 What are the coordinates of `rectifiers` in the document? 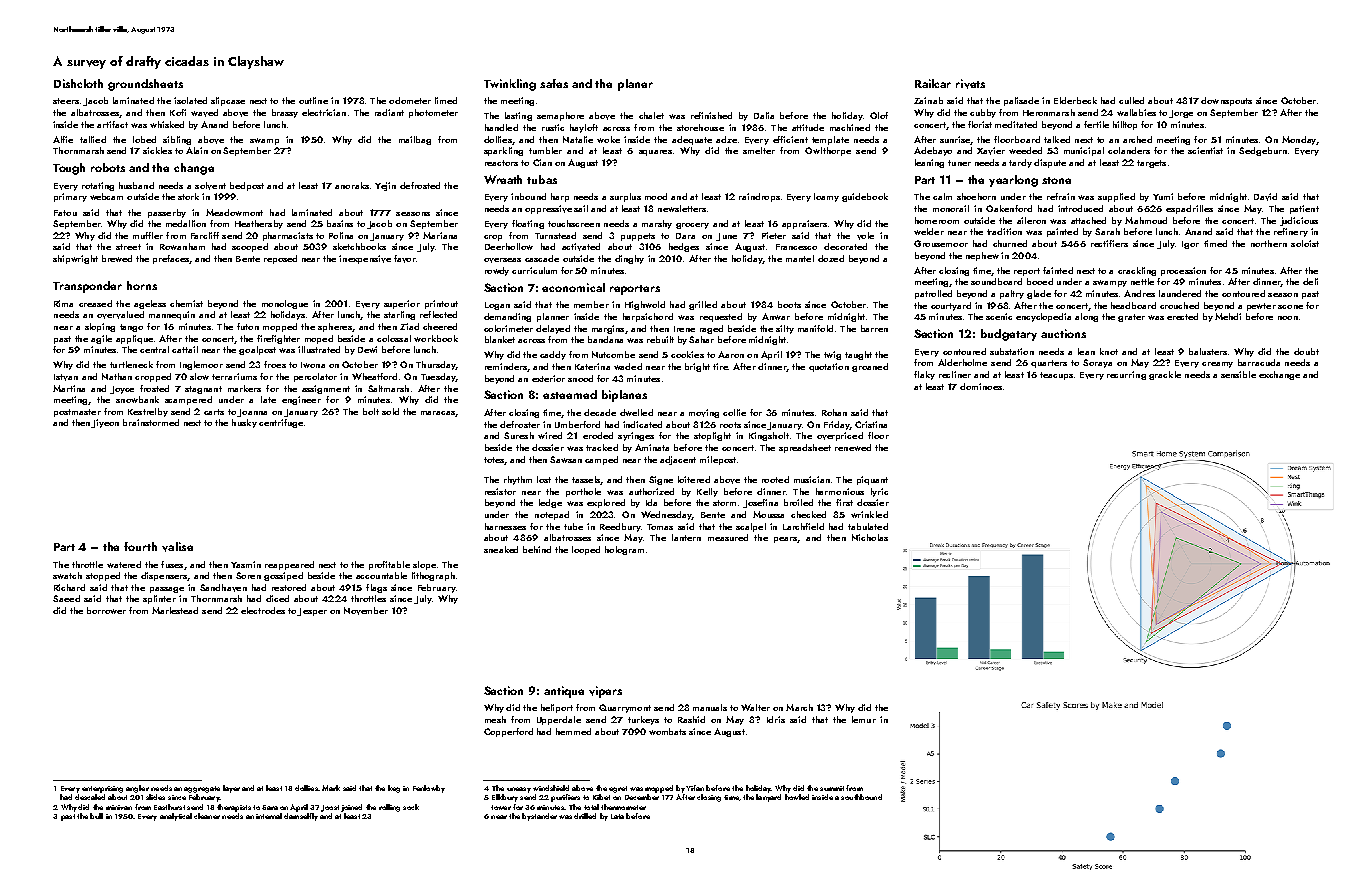 It's located at (1109, 243).
